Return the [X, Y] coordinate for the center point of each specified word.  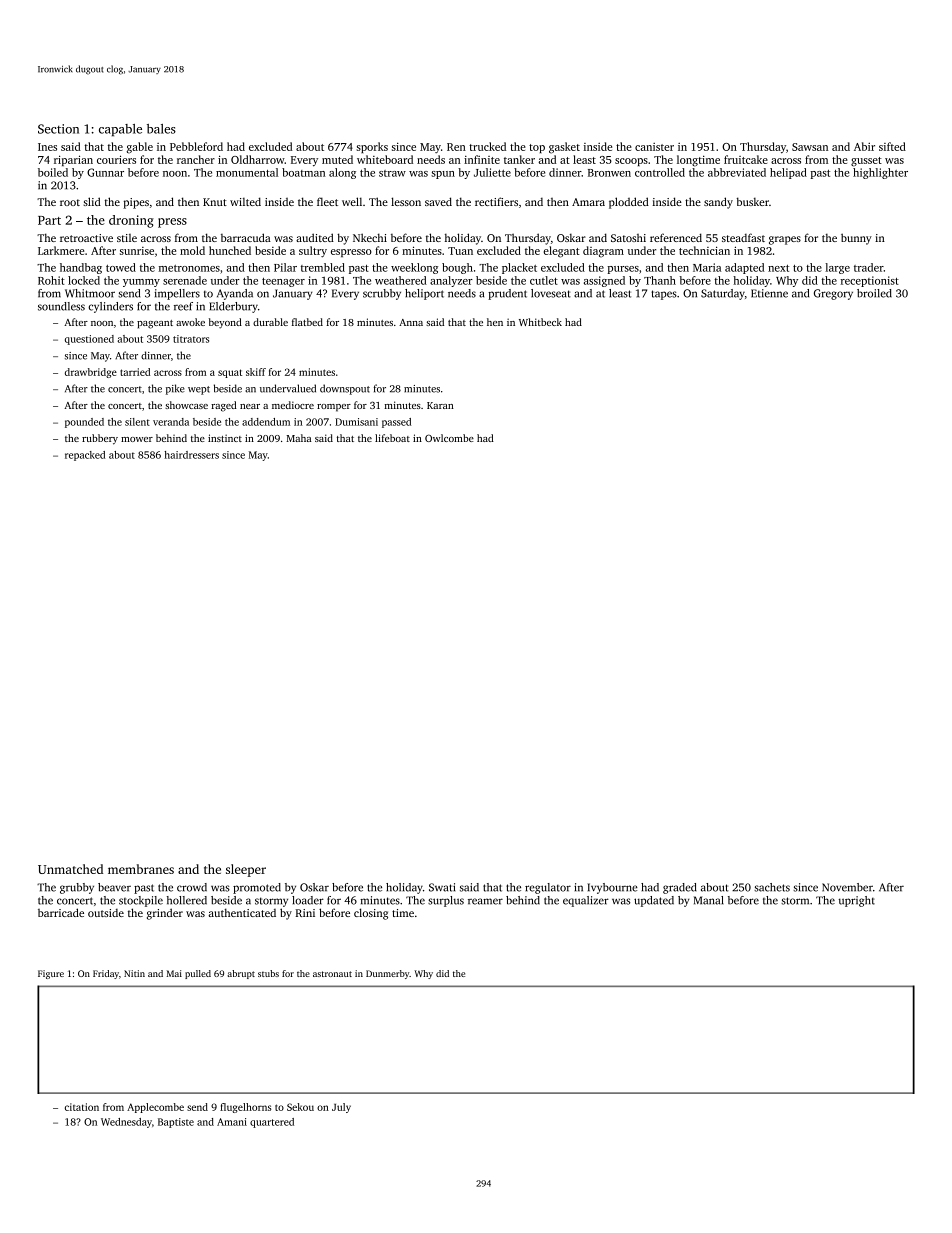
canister [654, 147]
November [847, 887]
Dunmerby [388, 974]
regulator [548, 888]
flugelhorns [245, 1108]
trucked [487, 146]
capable [120, 130]
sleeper [246, 870]
